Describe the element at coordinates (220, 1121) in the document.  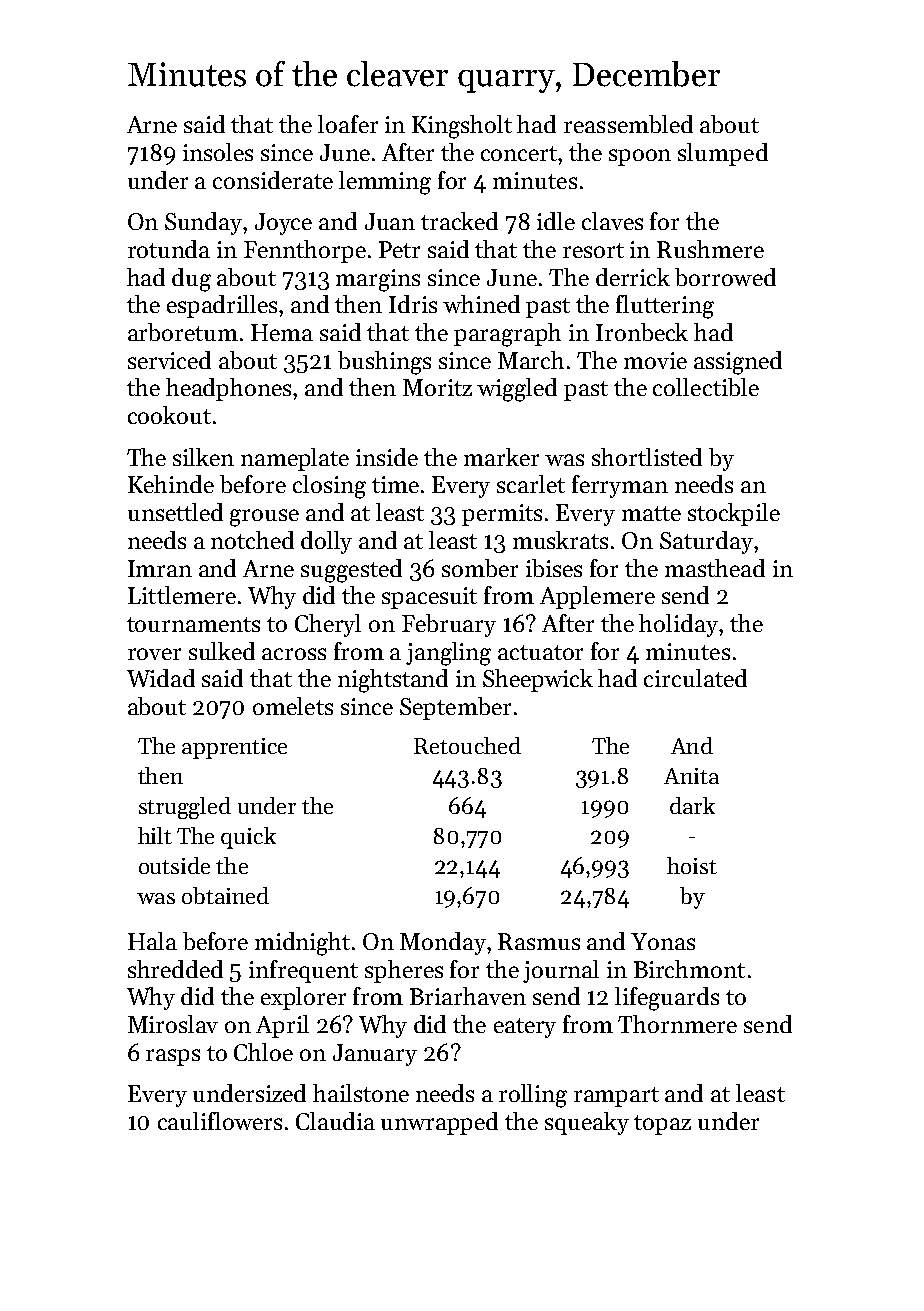
I see `cauliflowers` at that location.
